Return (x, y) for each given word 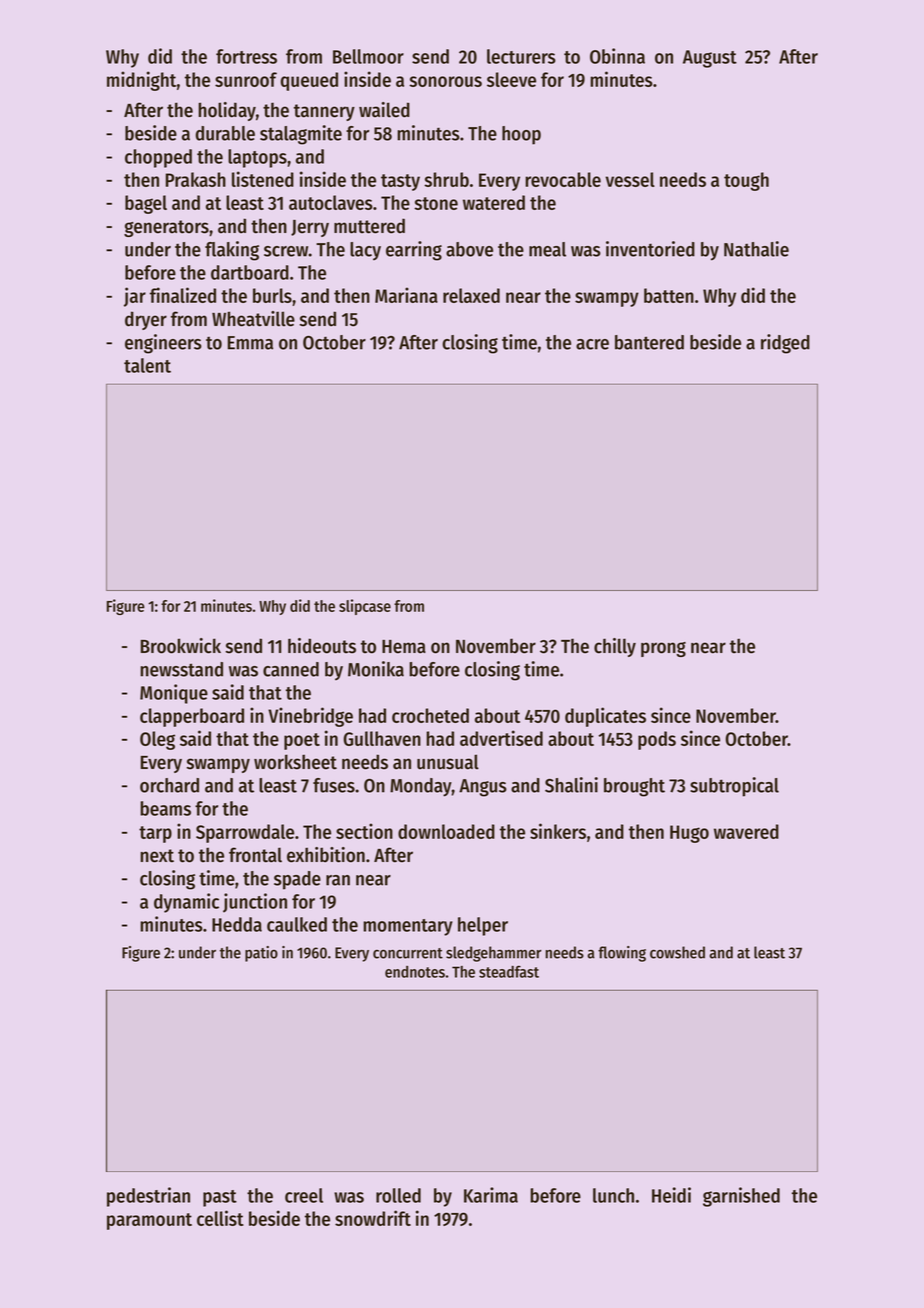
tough (746, 181)
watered (494, 202)
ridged (785, 344)
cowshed (677, 952)
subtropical (734, 787)
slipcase (365, 607)
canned (291, 669)
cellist (220, 1218)
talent (147, 365)
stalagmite (301, 135)
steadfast (509, 971)
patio (261, 954)
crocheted (430, 715)
